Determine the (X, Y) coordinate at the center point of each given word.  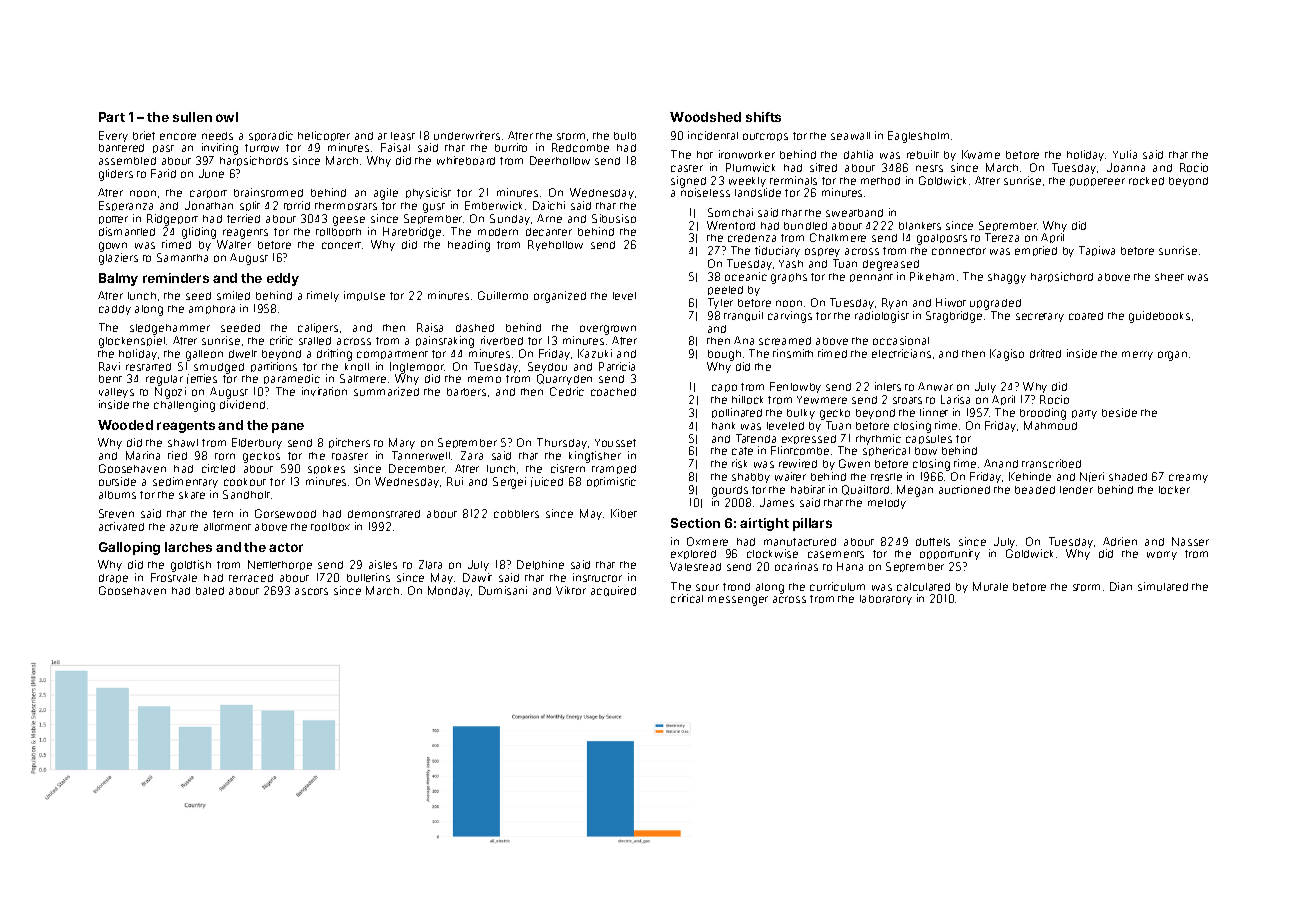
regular (164, 380)
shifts (763, 117)
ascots (311, 591)
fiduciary (777, 251)
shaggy (1007, 278)
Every (113, 136)
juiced (547, 482)
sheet (1169, 277)
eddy (283, 279)
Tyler (720, 303)
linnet (934, 412)
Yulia (1125, 154)
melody (887, 504)
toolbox (330, 527)
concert (341, 245)
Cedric (567, 391)
